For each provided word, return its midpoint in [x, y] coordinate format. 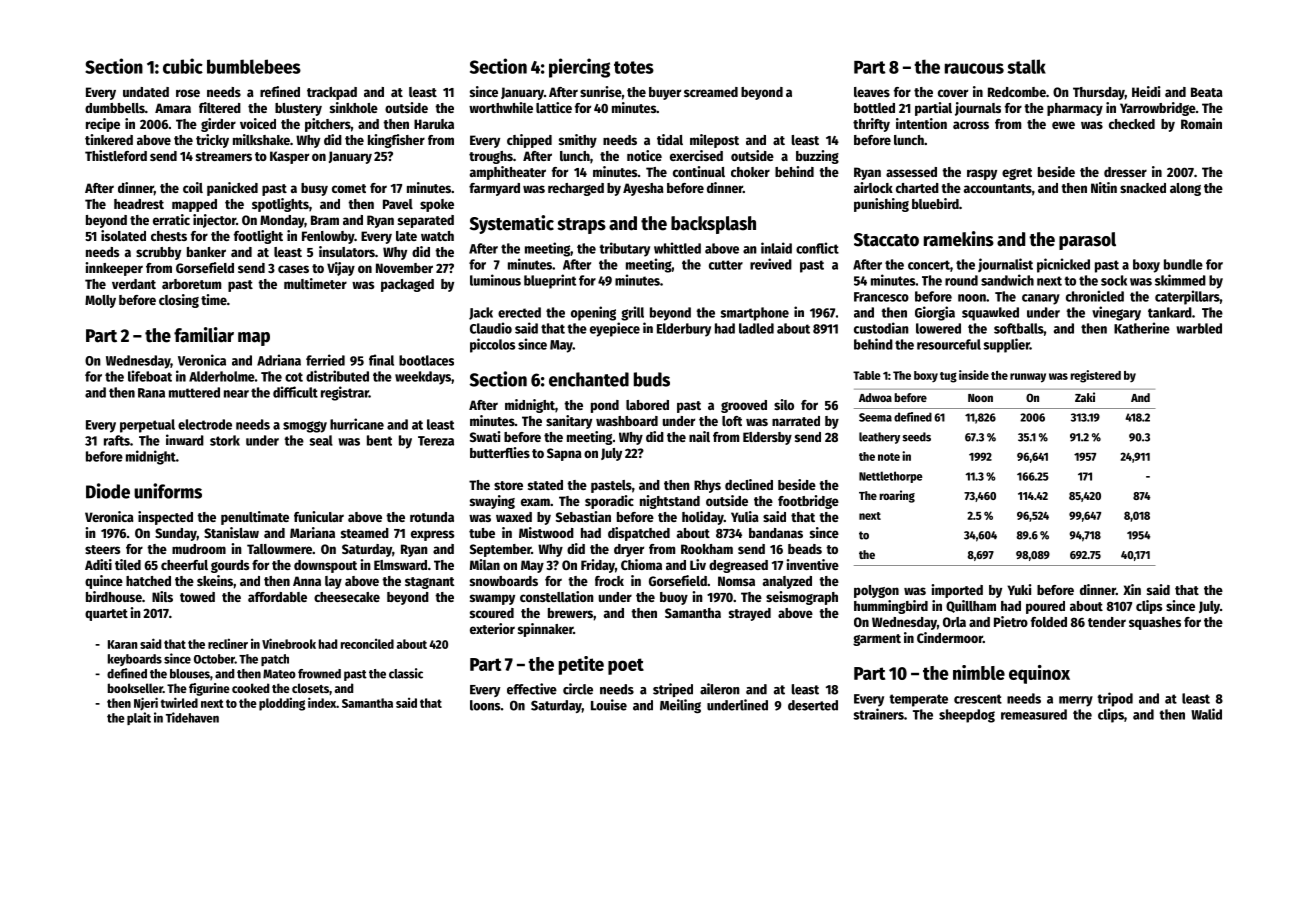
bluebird [935, 203]
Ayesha [643, 189]
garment [877, 640]
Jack [481, 313]
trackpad [332, 93]
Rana [151, 393]
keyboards [135, 660]
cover [953, 93]
